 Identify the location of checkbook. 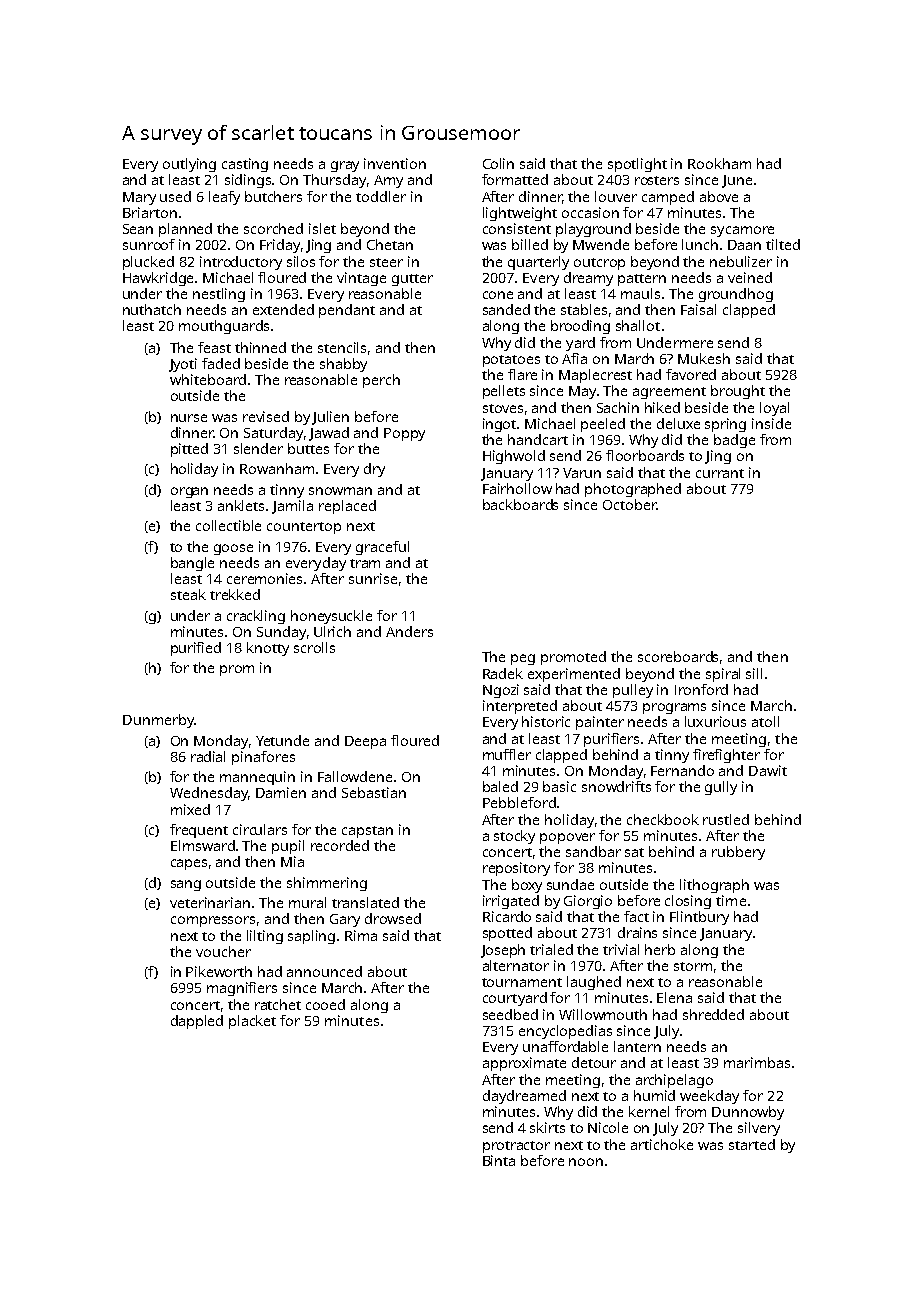
(663, 819).
